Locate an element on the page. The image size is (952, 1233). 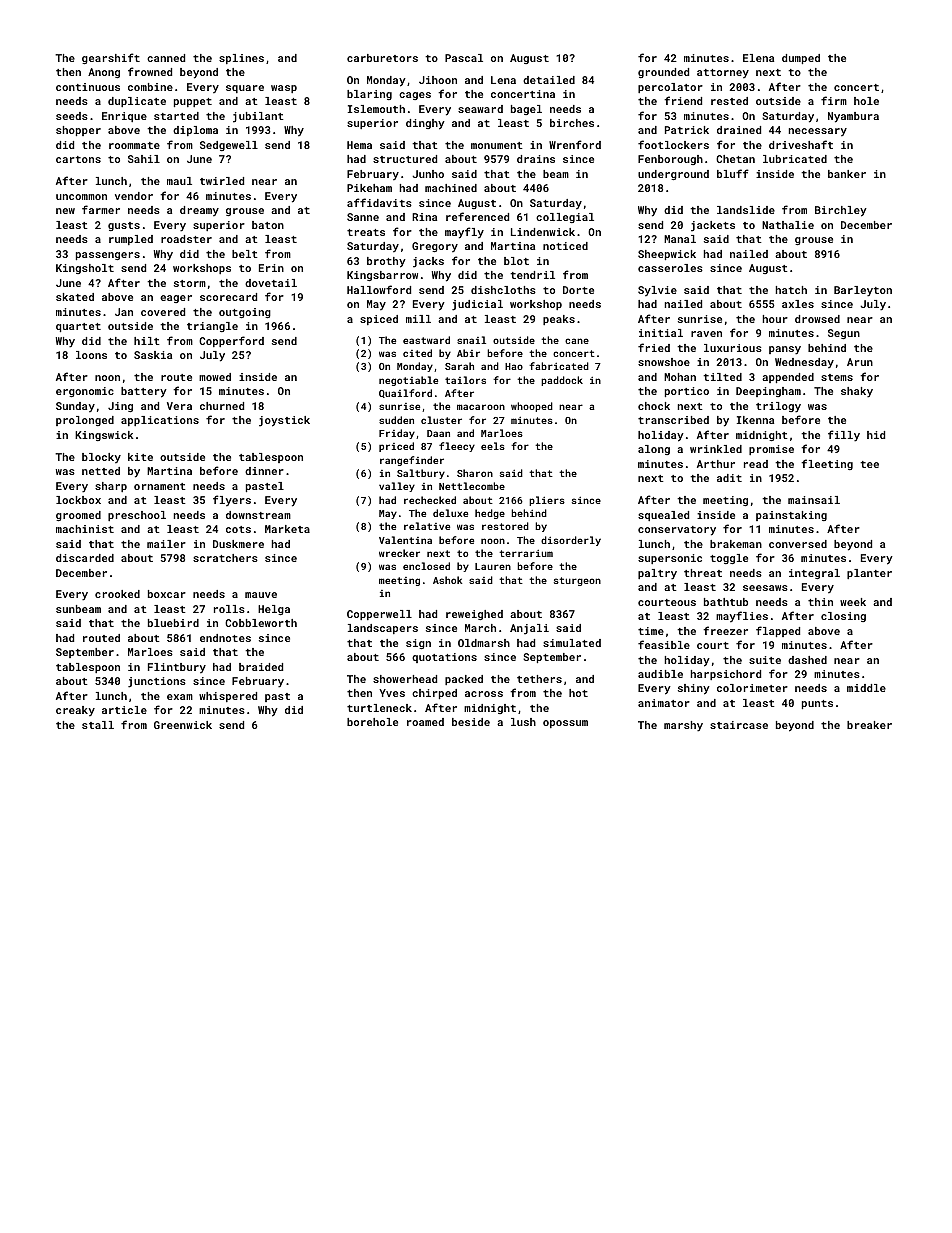
firm is located at coordinates (834, 100).
